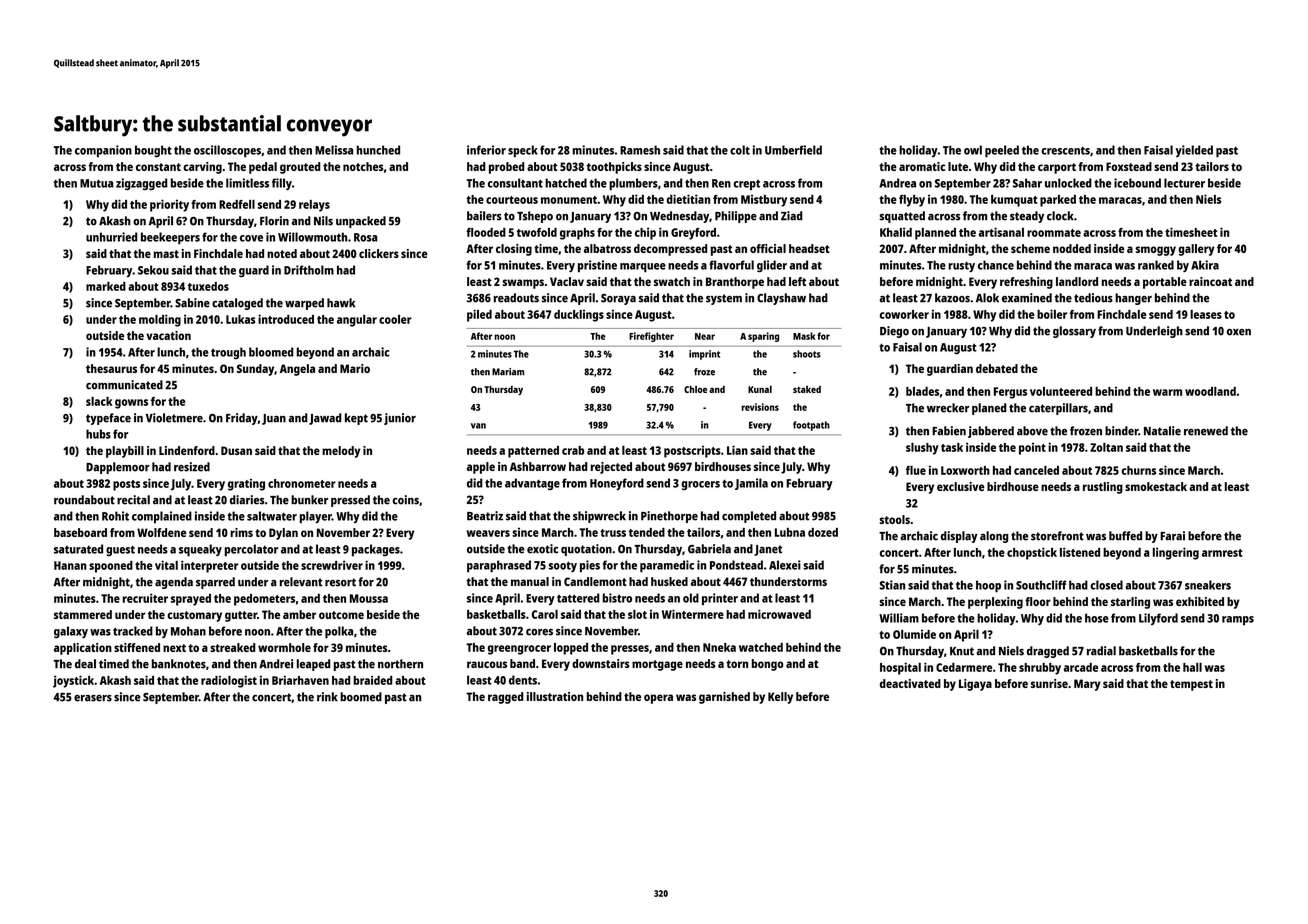  I want to click on amber, so click(299, 614).
